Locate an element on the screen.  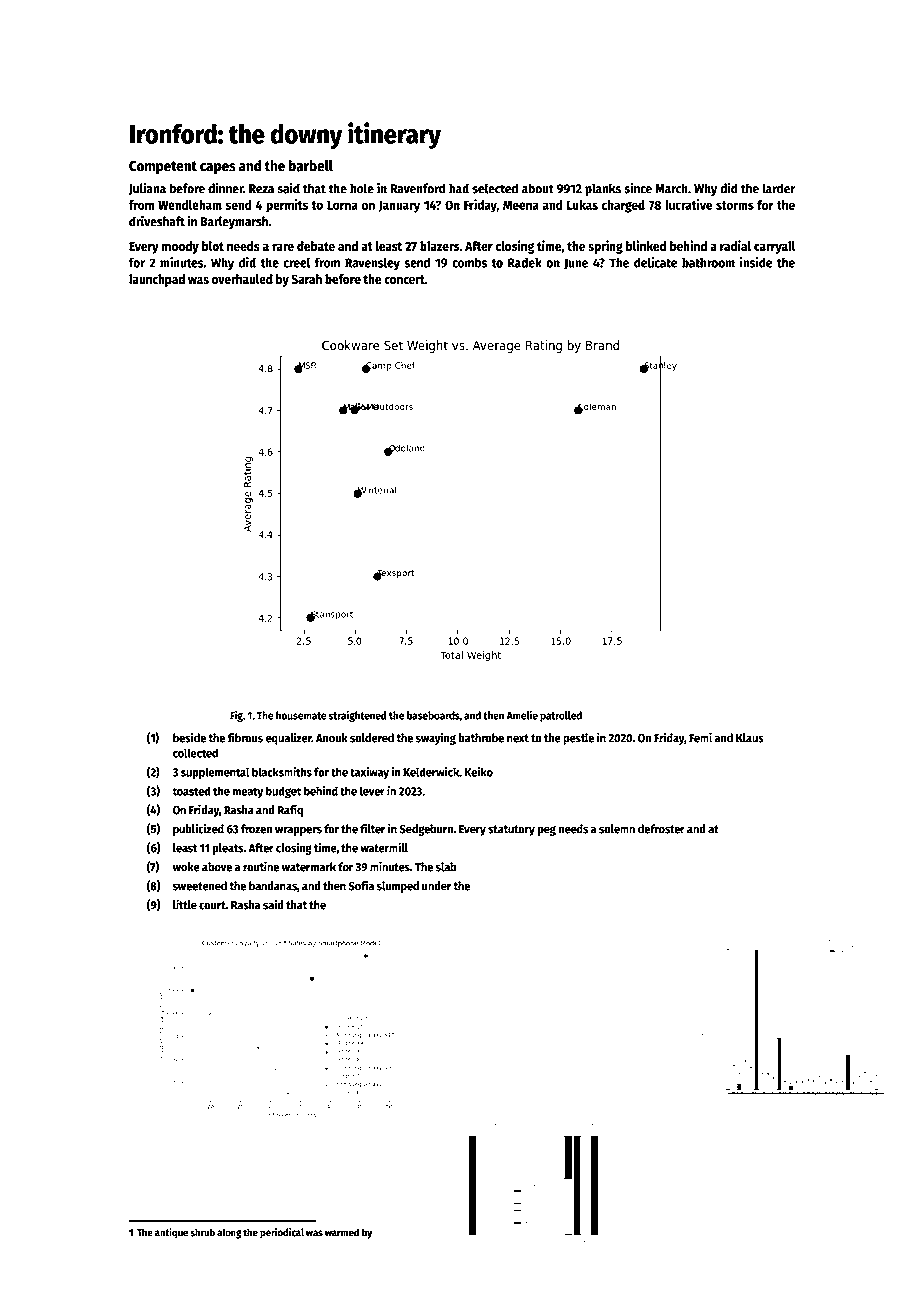
launchpad is located at coordinates (157, 280).
